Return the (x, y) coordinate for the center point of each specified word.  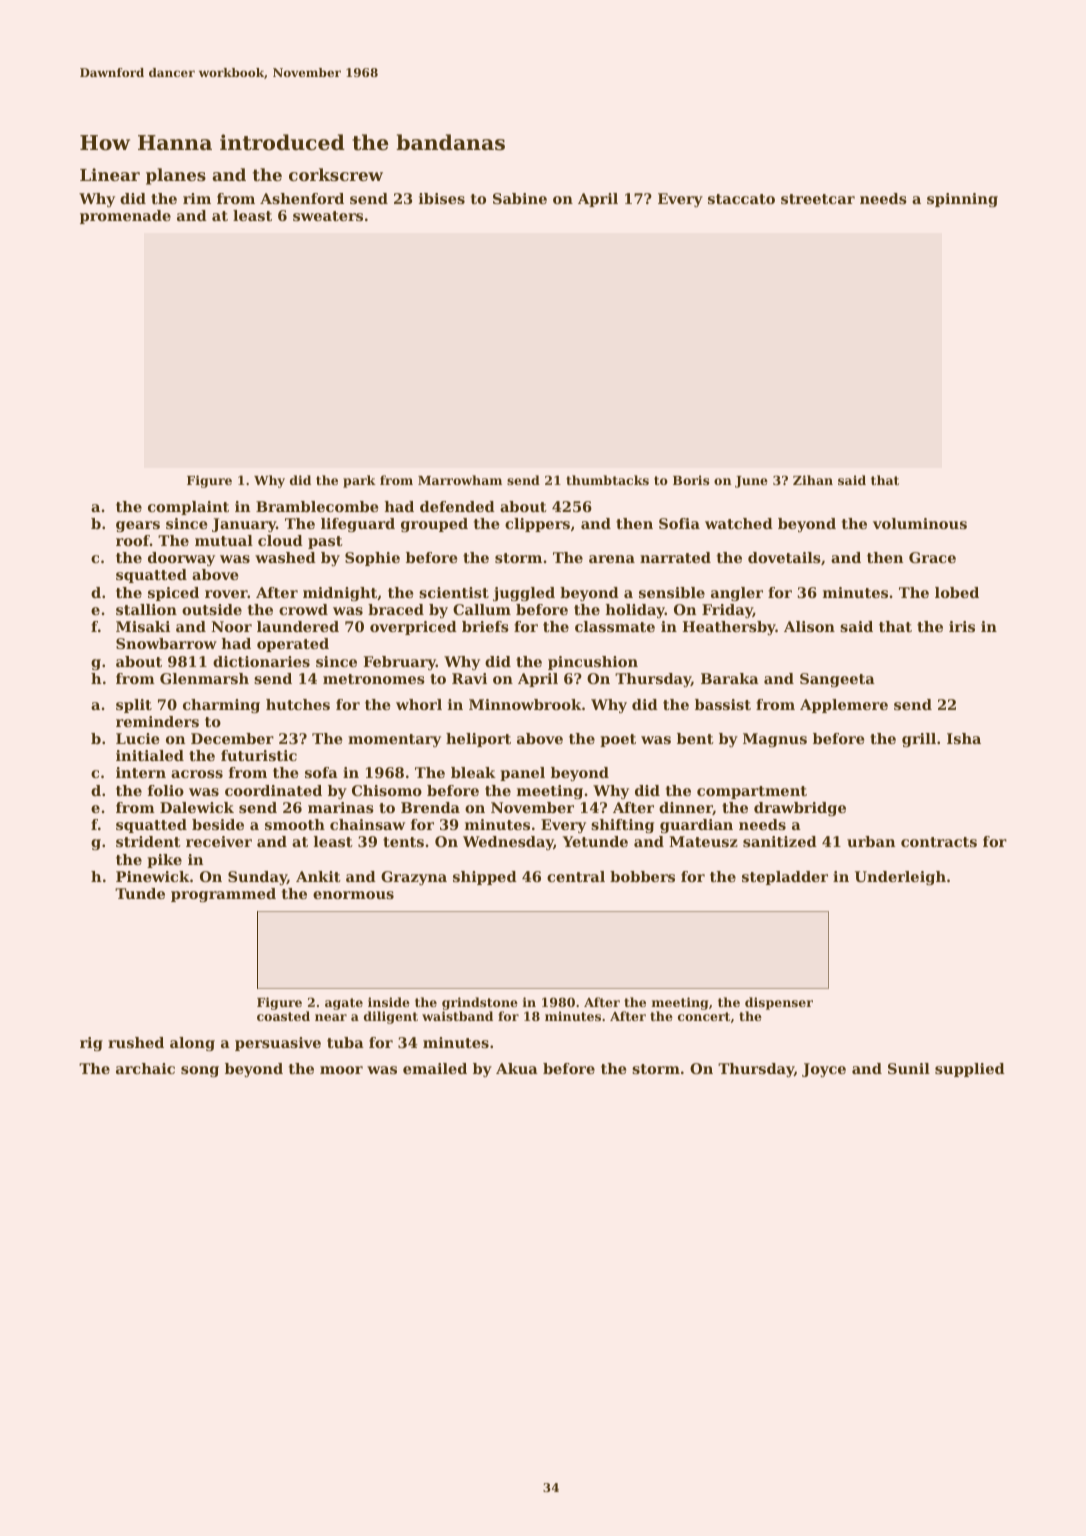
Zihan (813, 480)
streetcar (818, 199)
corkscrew (336, 174)
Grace (932, 557)
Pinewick (153, 876)
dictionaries (261, 661)
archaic (145, 1068)
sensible (672, 592)
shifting (622, 826)
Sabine (520, 198)
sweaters (328, 216)
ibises (442, 198)
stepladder (785, 878)
